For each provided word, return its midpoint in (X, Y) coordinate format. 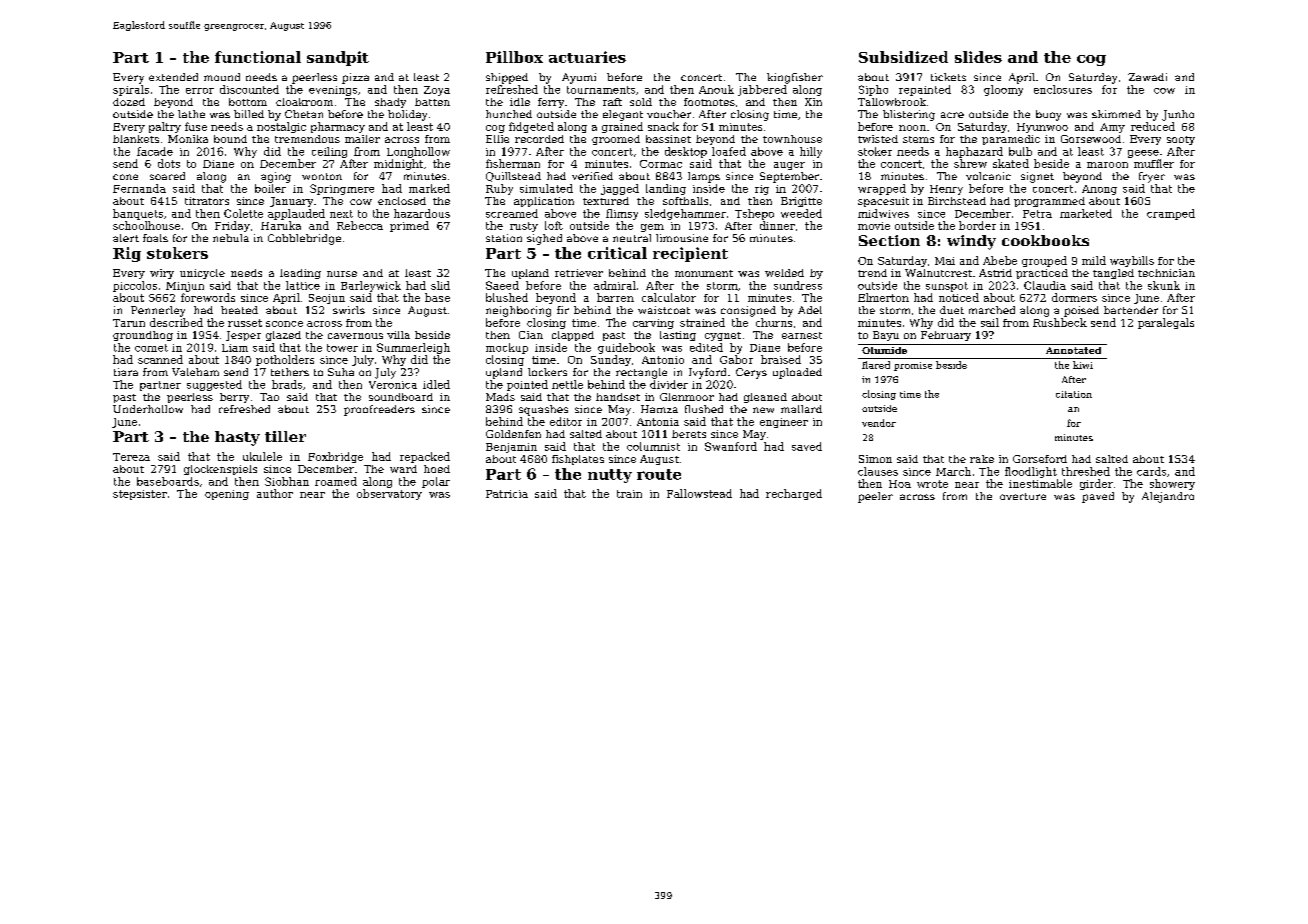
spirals (131, 90)
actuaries (587, 57)
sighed (544, 239)
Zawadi (1147, 77)
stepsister (140, 495)
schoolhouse (146, 225)
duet (952, 310)
